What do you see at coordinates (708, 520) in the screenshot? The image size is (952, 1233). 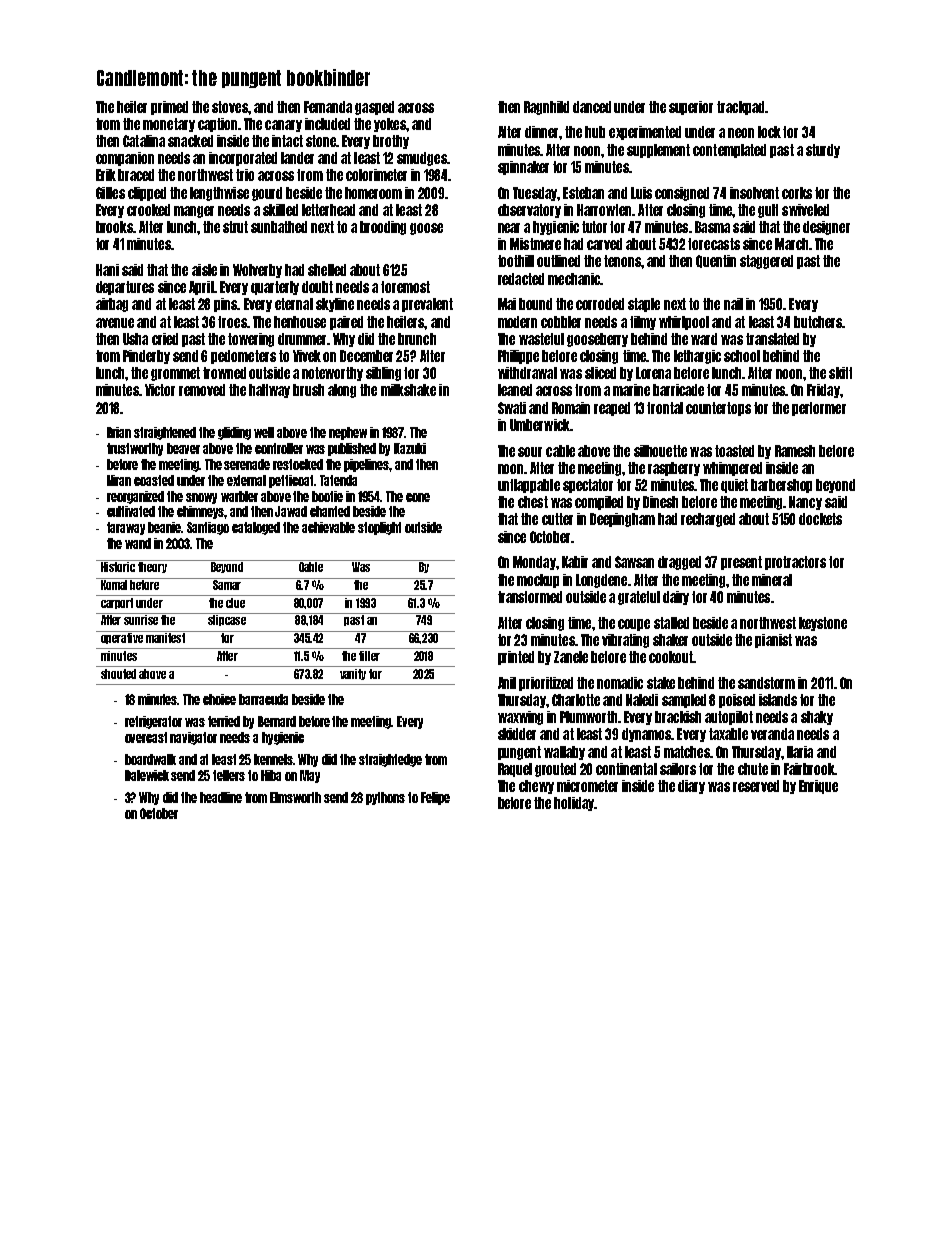 I see `recharged` at bounding box center [708, 520].
